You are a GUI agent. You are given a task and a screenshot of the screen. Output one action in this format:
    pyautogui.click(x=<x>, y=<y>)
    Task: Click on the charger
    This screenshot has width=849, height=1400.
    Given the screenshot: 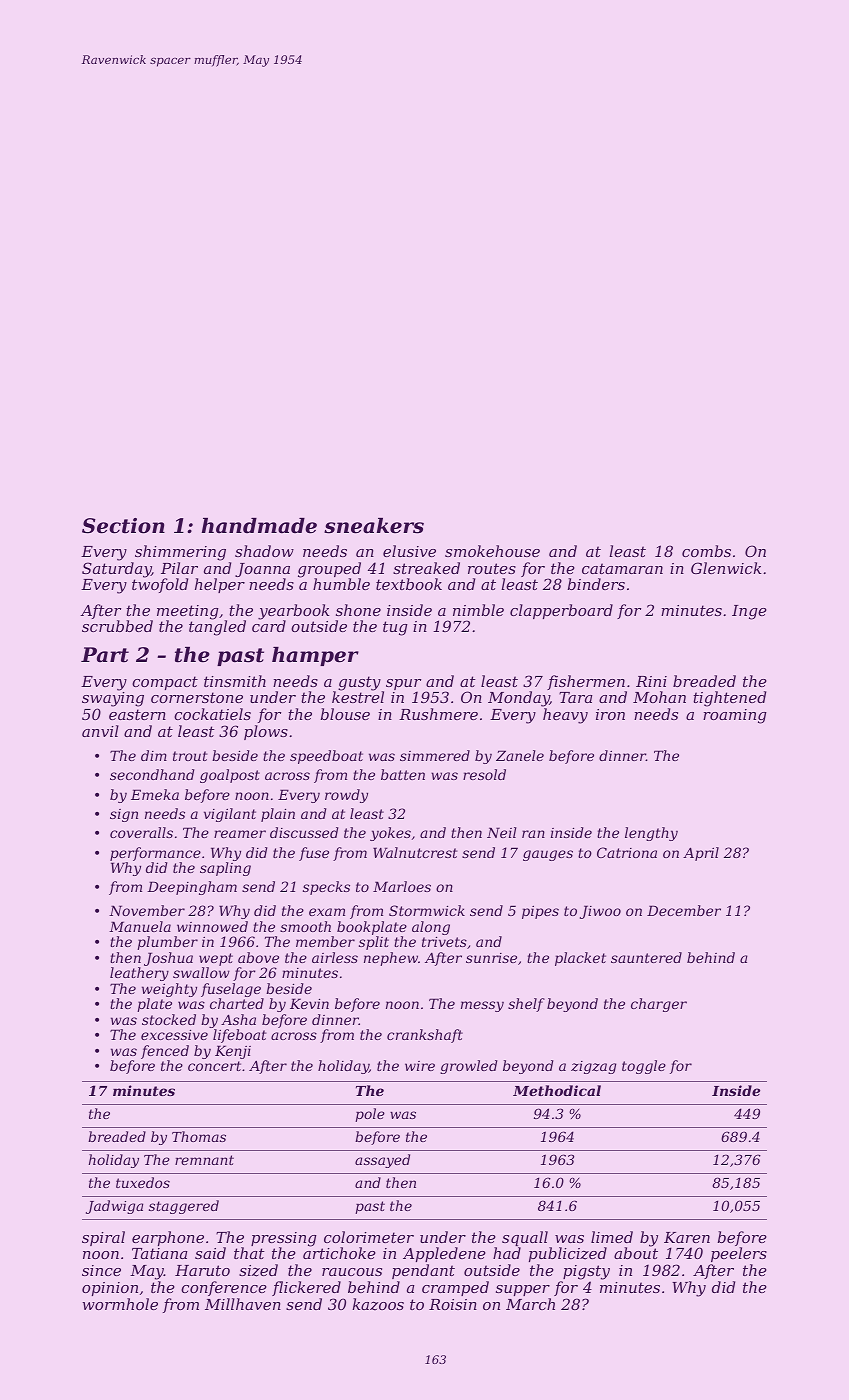 What is the action you would take?
    pyautogui.click(x=659, y=1005)
